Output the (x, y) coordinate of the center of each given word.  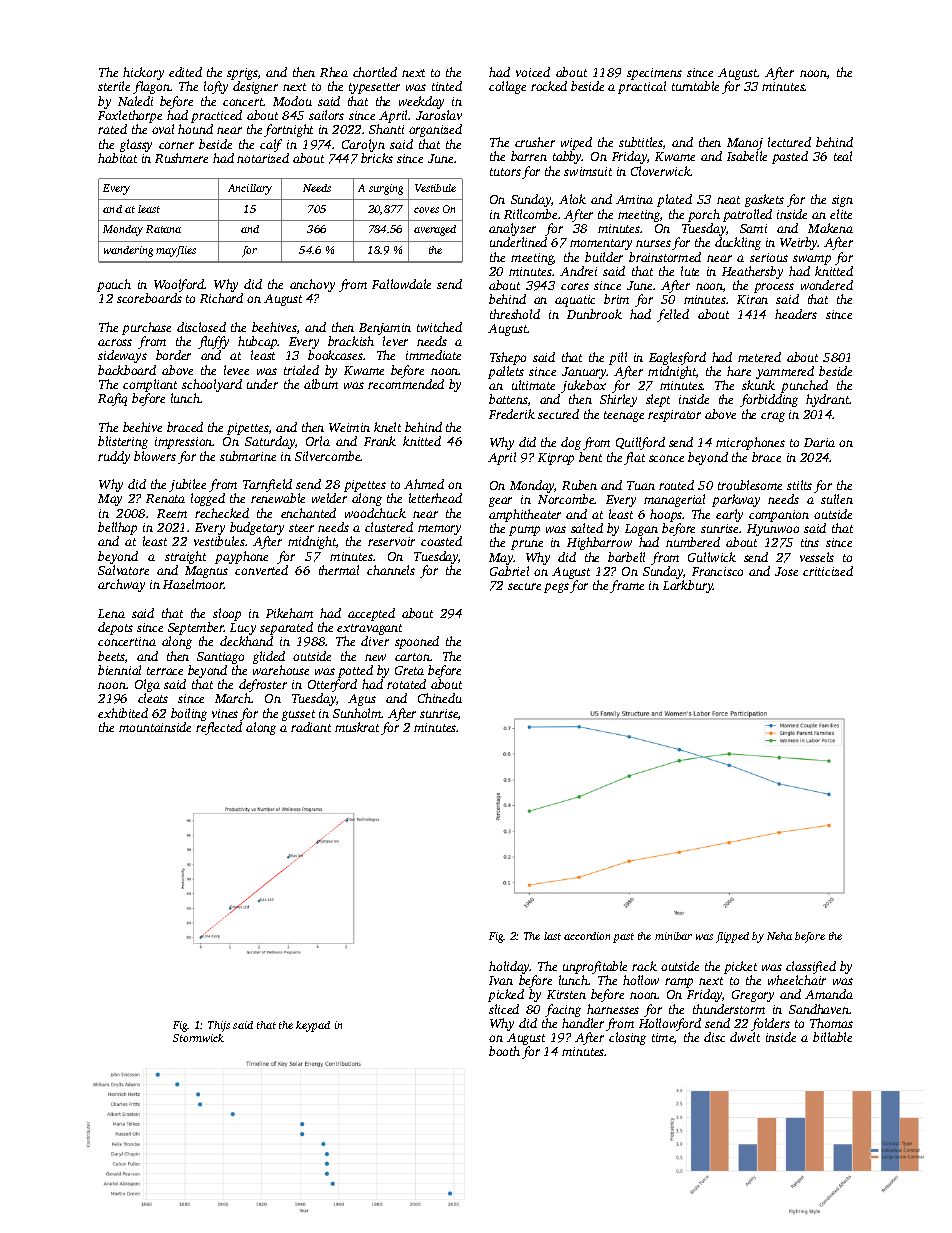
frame (627, 586)
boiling (189, 714)
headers (796, 314)
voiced (533, 72)
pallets (506, 372)
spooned (417, 642)
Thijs (219, 1026)
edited (185, 72)
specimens (654, 74)
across (115, 342)
